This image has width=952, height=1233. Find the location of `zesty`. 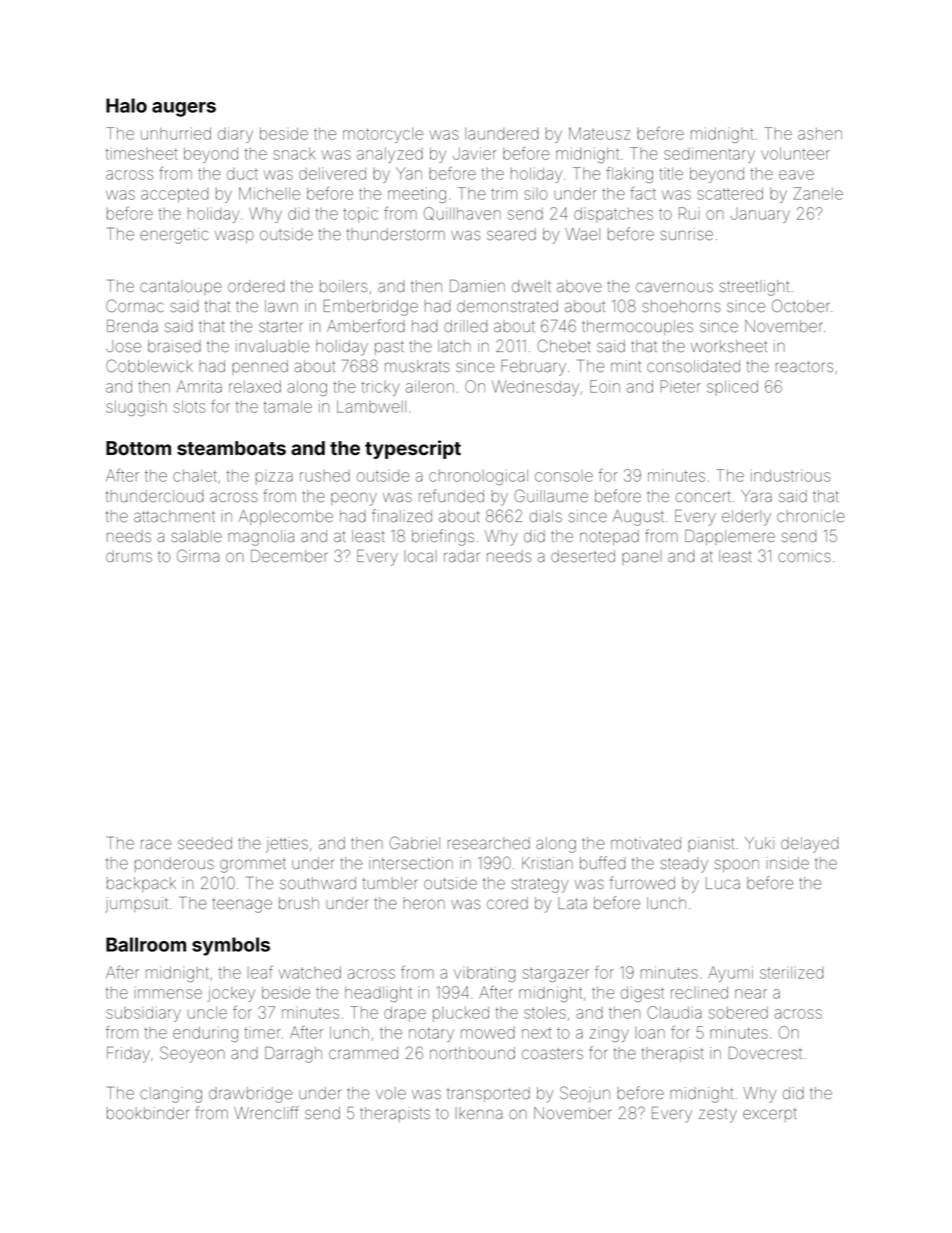

zesty is located at coordinates (718, 1115).
